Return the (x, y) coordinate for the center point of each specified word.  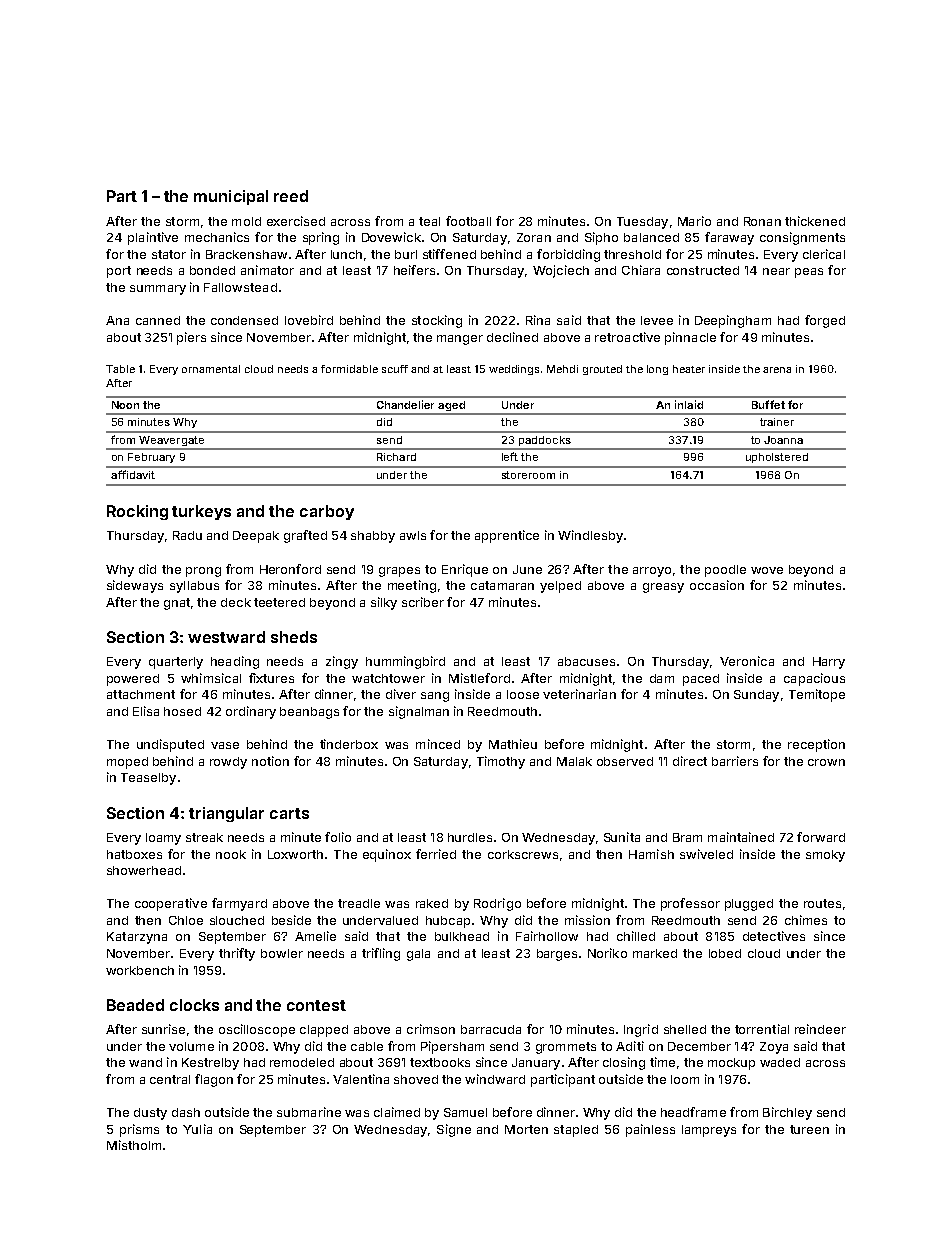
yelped (560, 587)
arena (777, 370)
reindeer (820, 1029)
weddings (514, 370)
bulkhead (462, 936)
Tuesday (642, 223)
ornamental (211, 369)
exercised (296, 221)
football (468, 221)
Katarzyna (137, 938)
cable (367, 1046)
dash (186, 1112)
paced (701, 680)
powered (133, 680)
